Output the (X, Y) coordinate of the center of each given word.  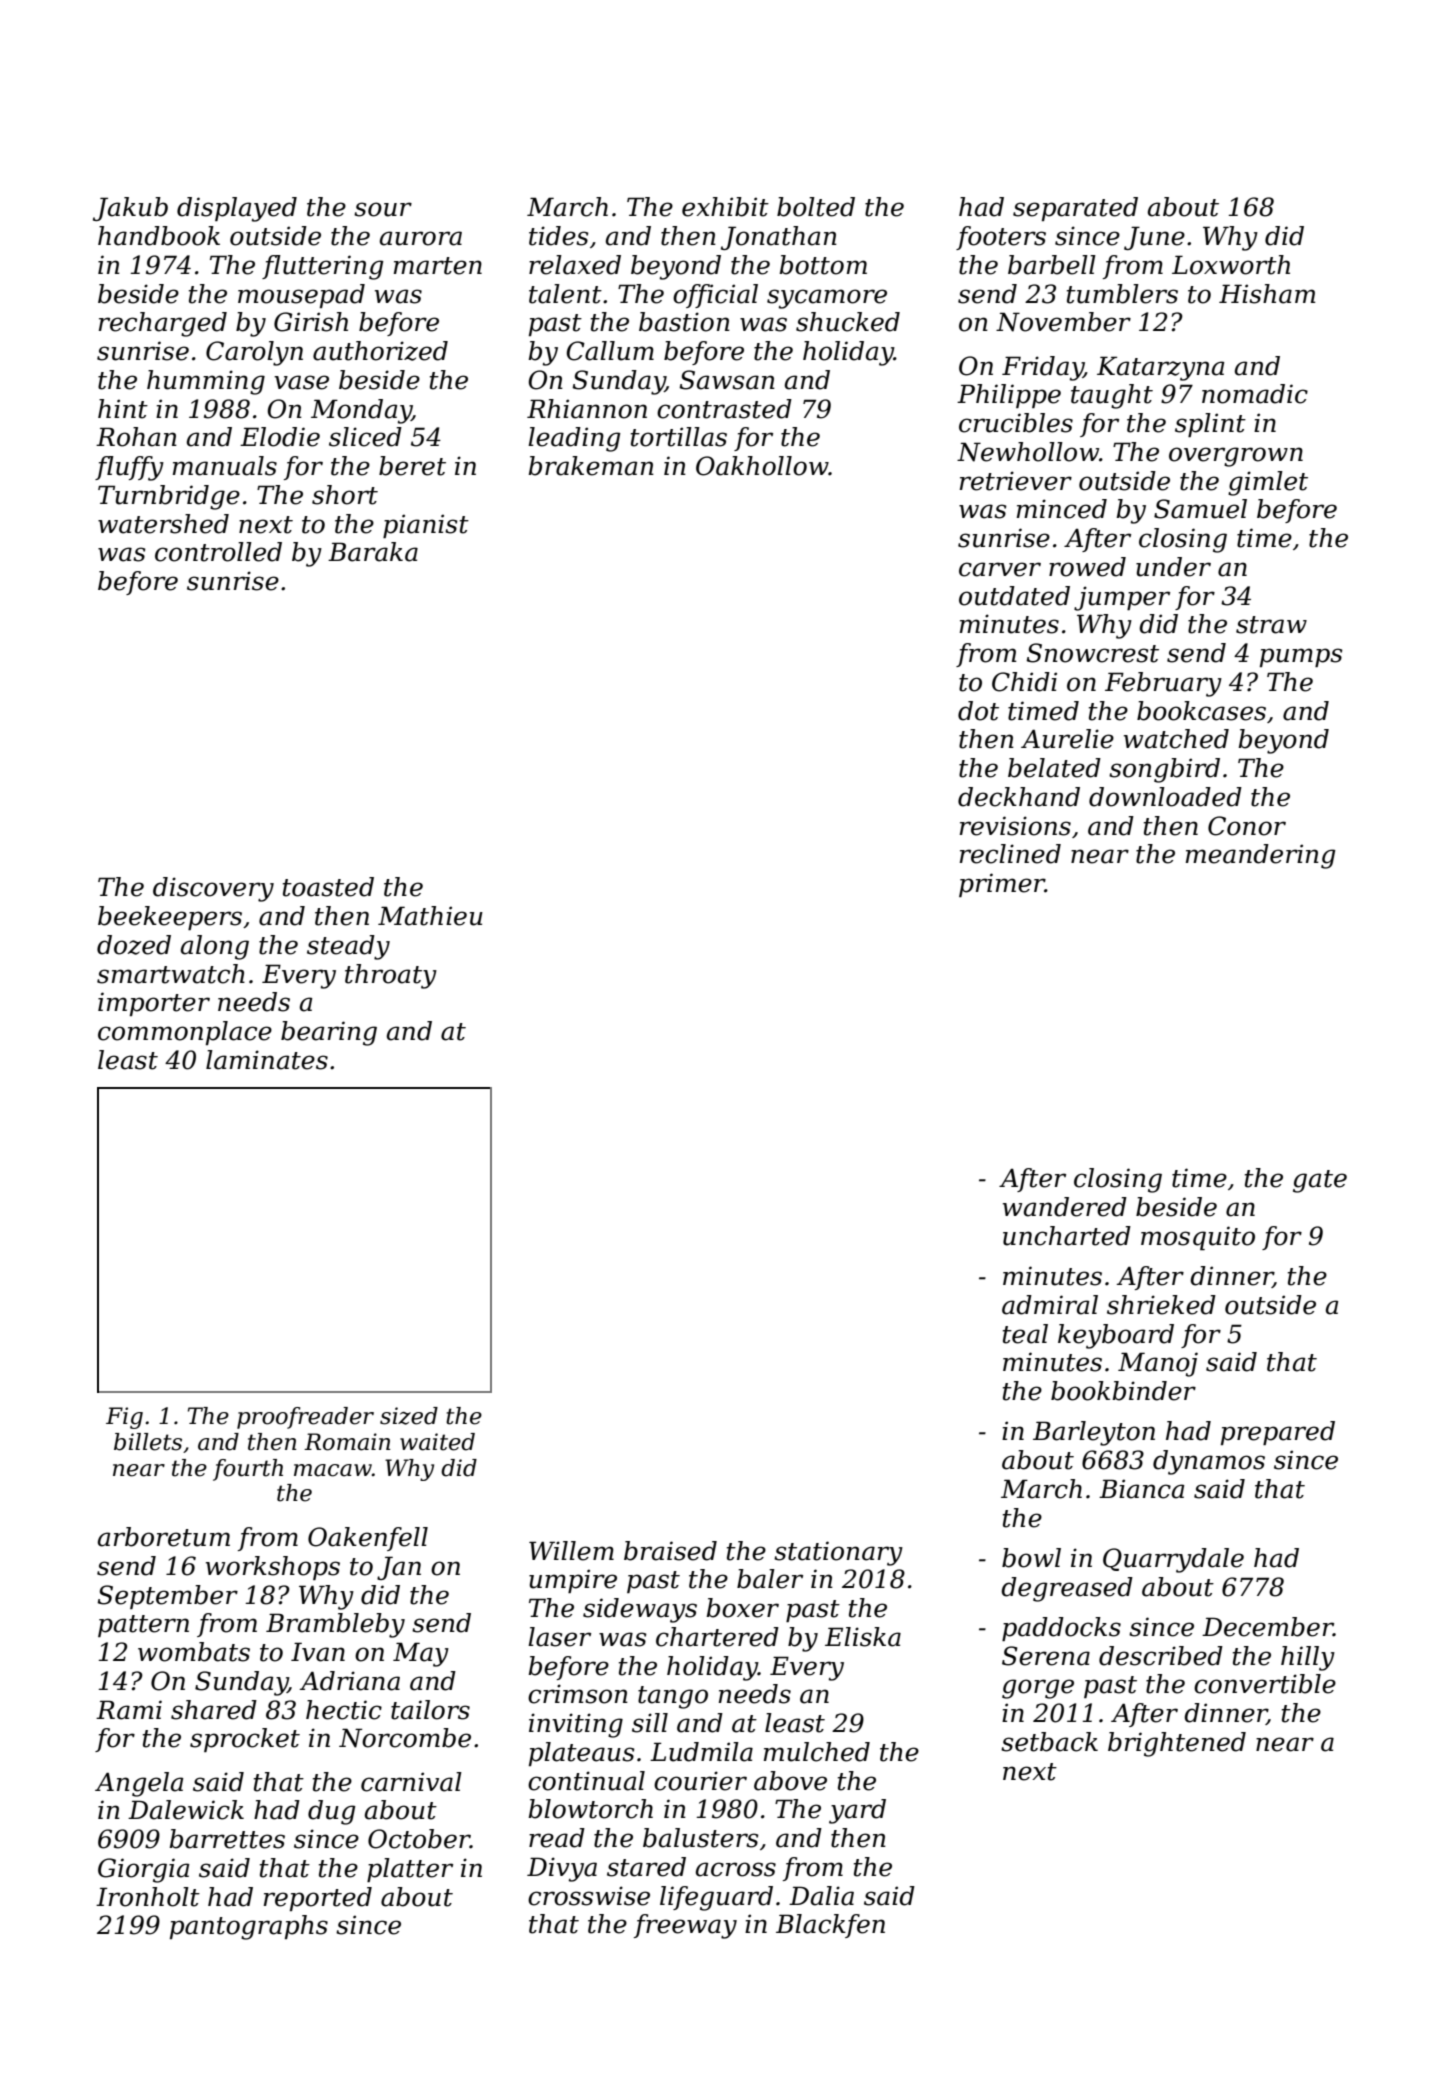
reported (318, 1899)
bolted (816, 207)
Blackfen (830, 1926)
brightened (1177, 1744)
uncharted (1067, 1236)
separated (1075, 209)
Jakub (130, 209)
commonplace (185, 1033)
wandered (1065, 1207)
